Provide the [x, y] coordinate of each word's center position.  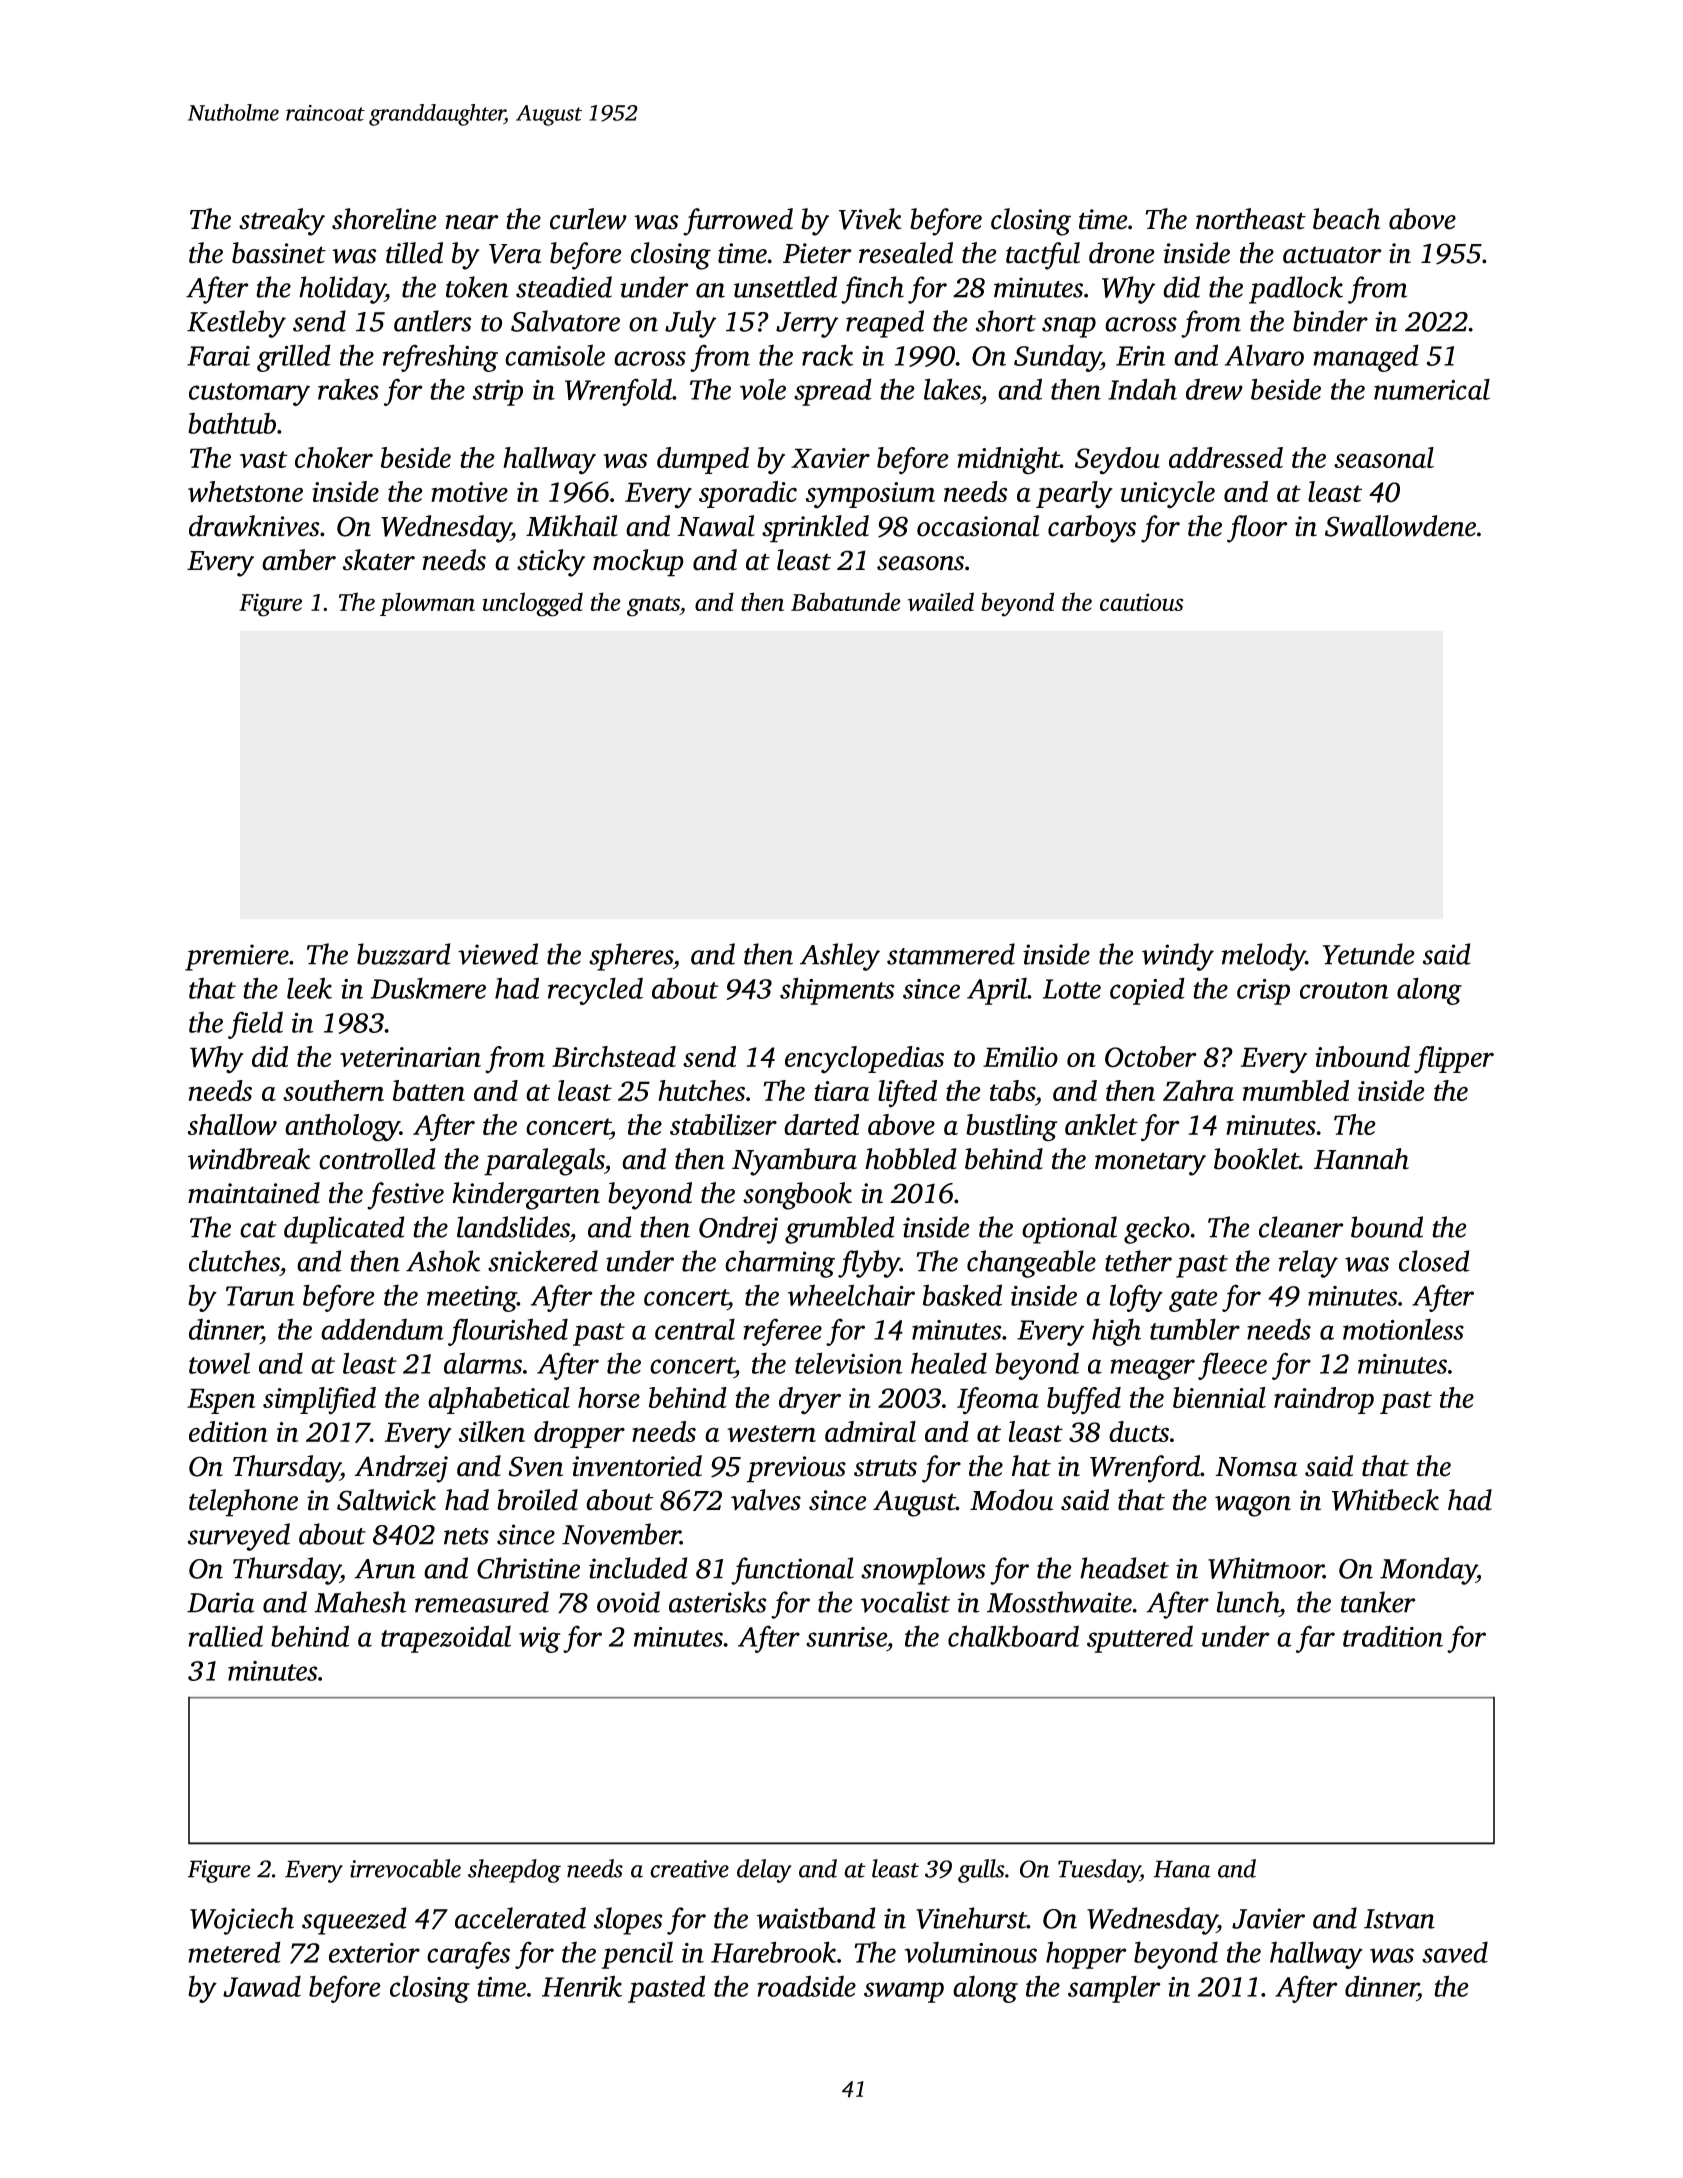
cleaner [1301, 1227]
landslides [513, 1227]
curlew [588, 219]
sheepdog [514, 1871]
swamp [904, 1992]
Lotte [1072, 989]
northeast [1251, 219]
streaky [282, 222]
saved [1455, 1952]
